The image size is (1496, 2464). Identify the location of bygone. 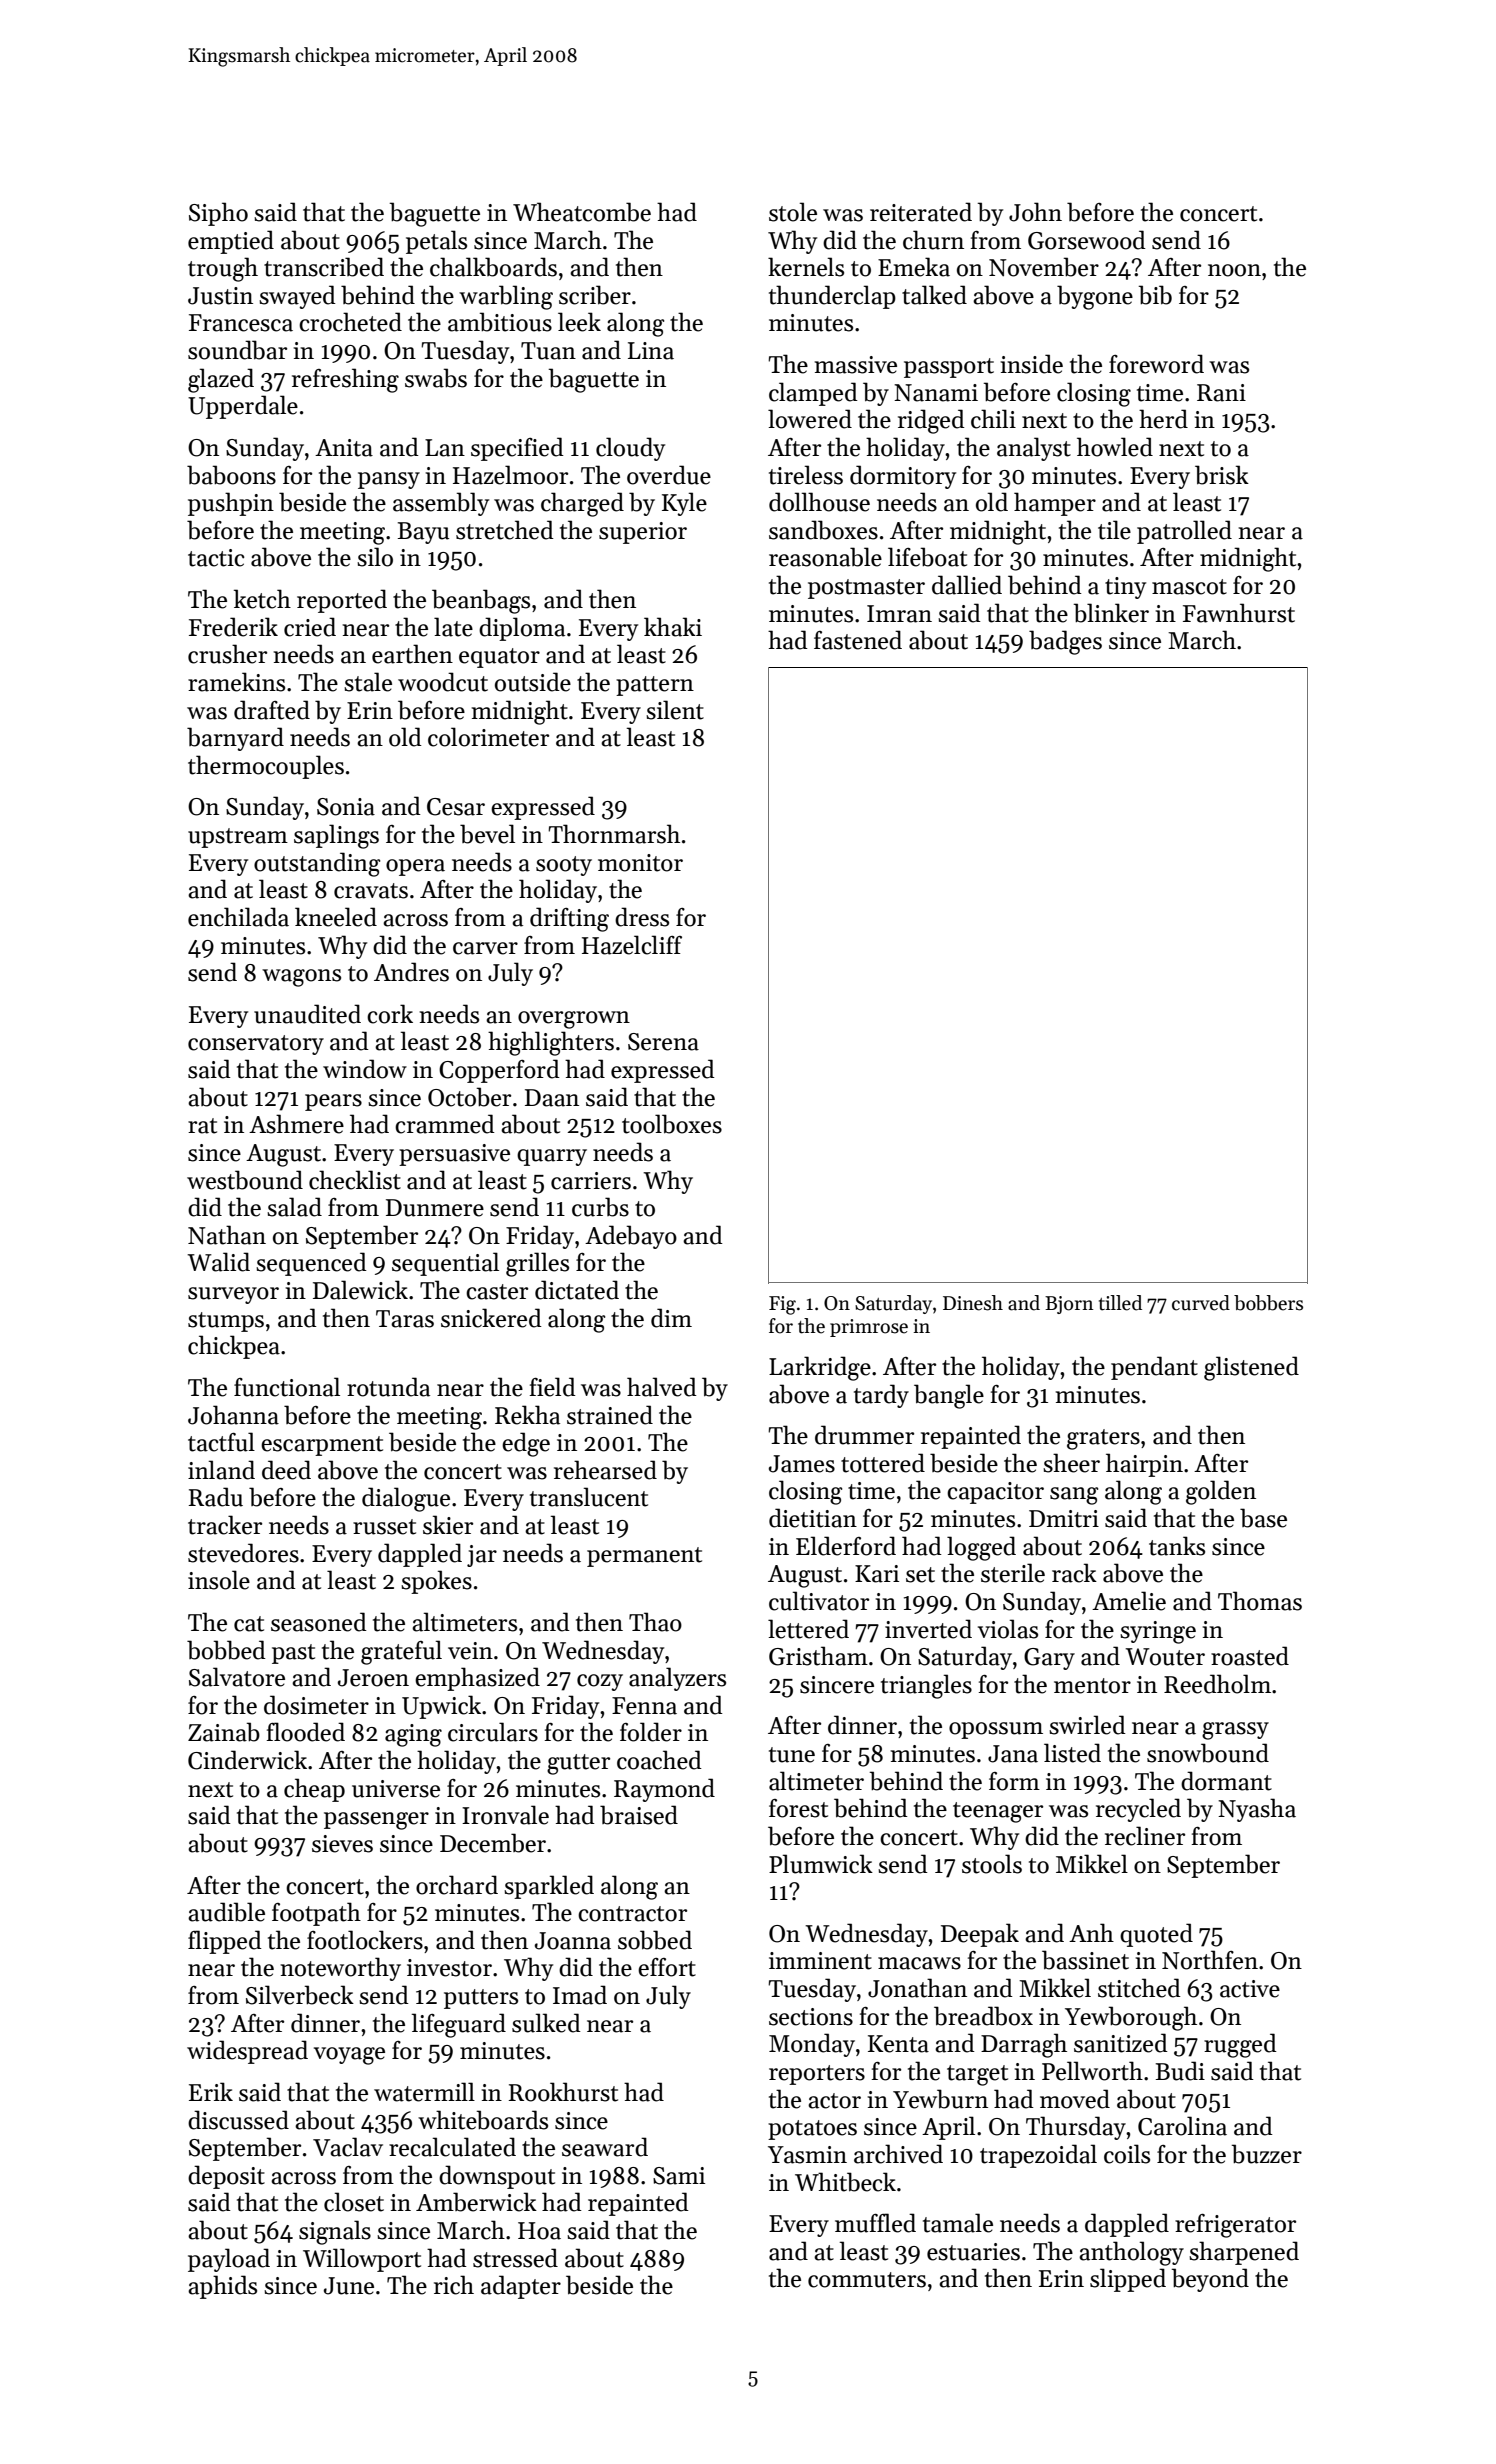
(1095, 297).
